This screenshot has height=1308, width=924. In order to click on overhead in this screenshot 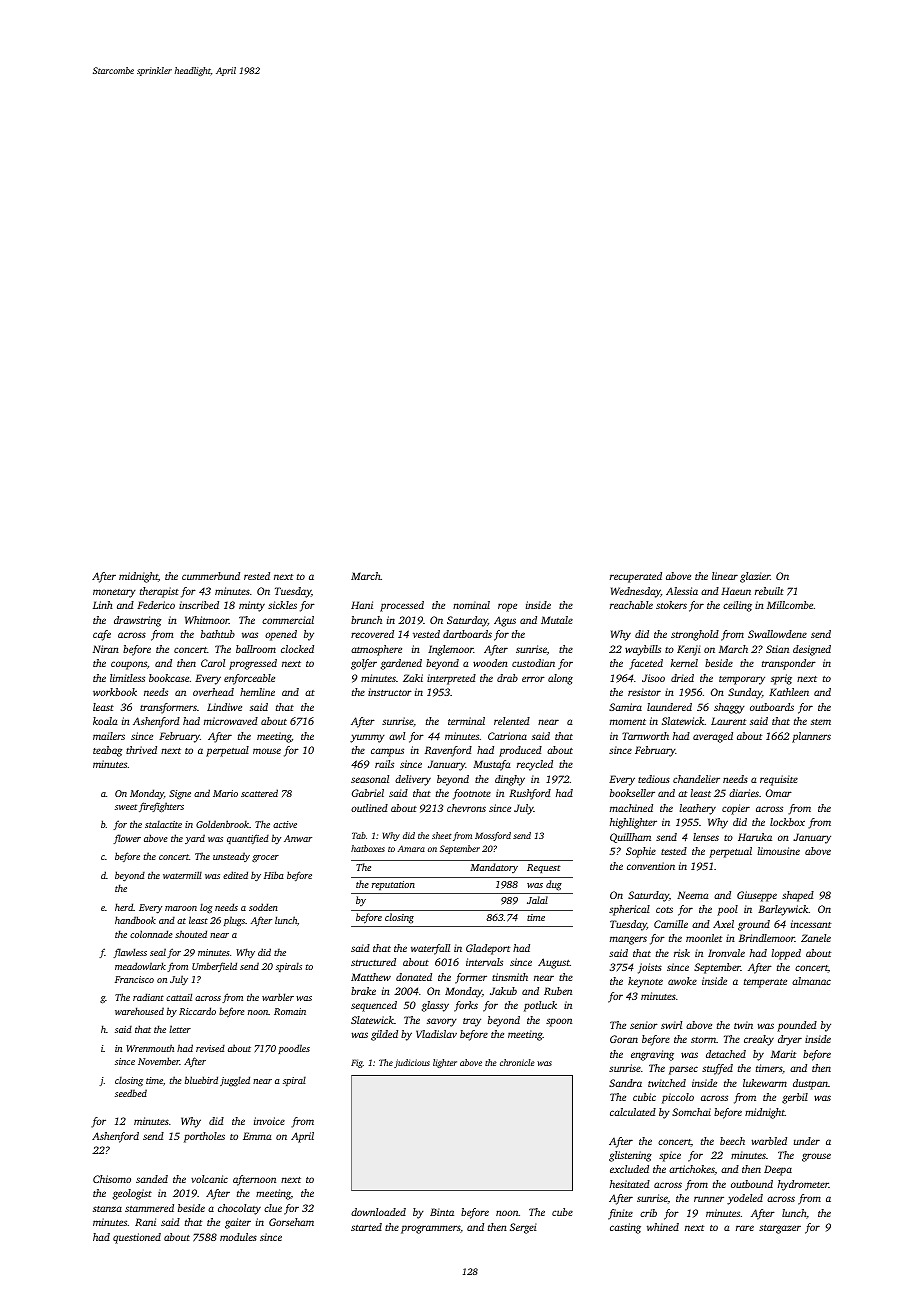, I will do `click(213, 692)`.
